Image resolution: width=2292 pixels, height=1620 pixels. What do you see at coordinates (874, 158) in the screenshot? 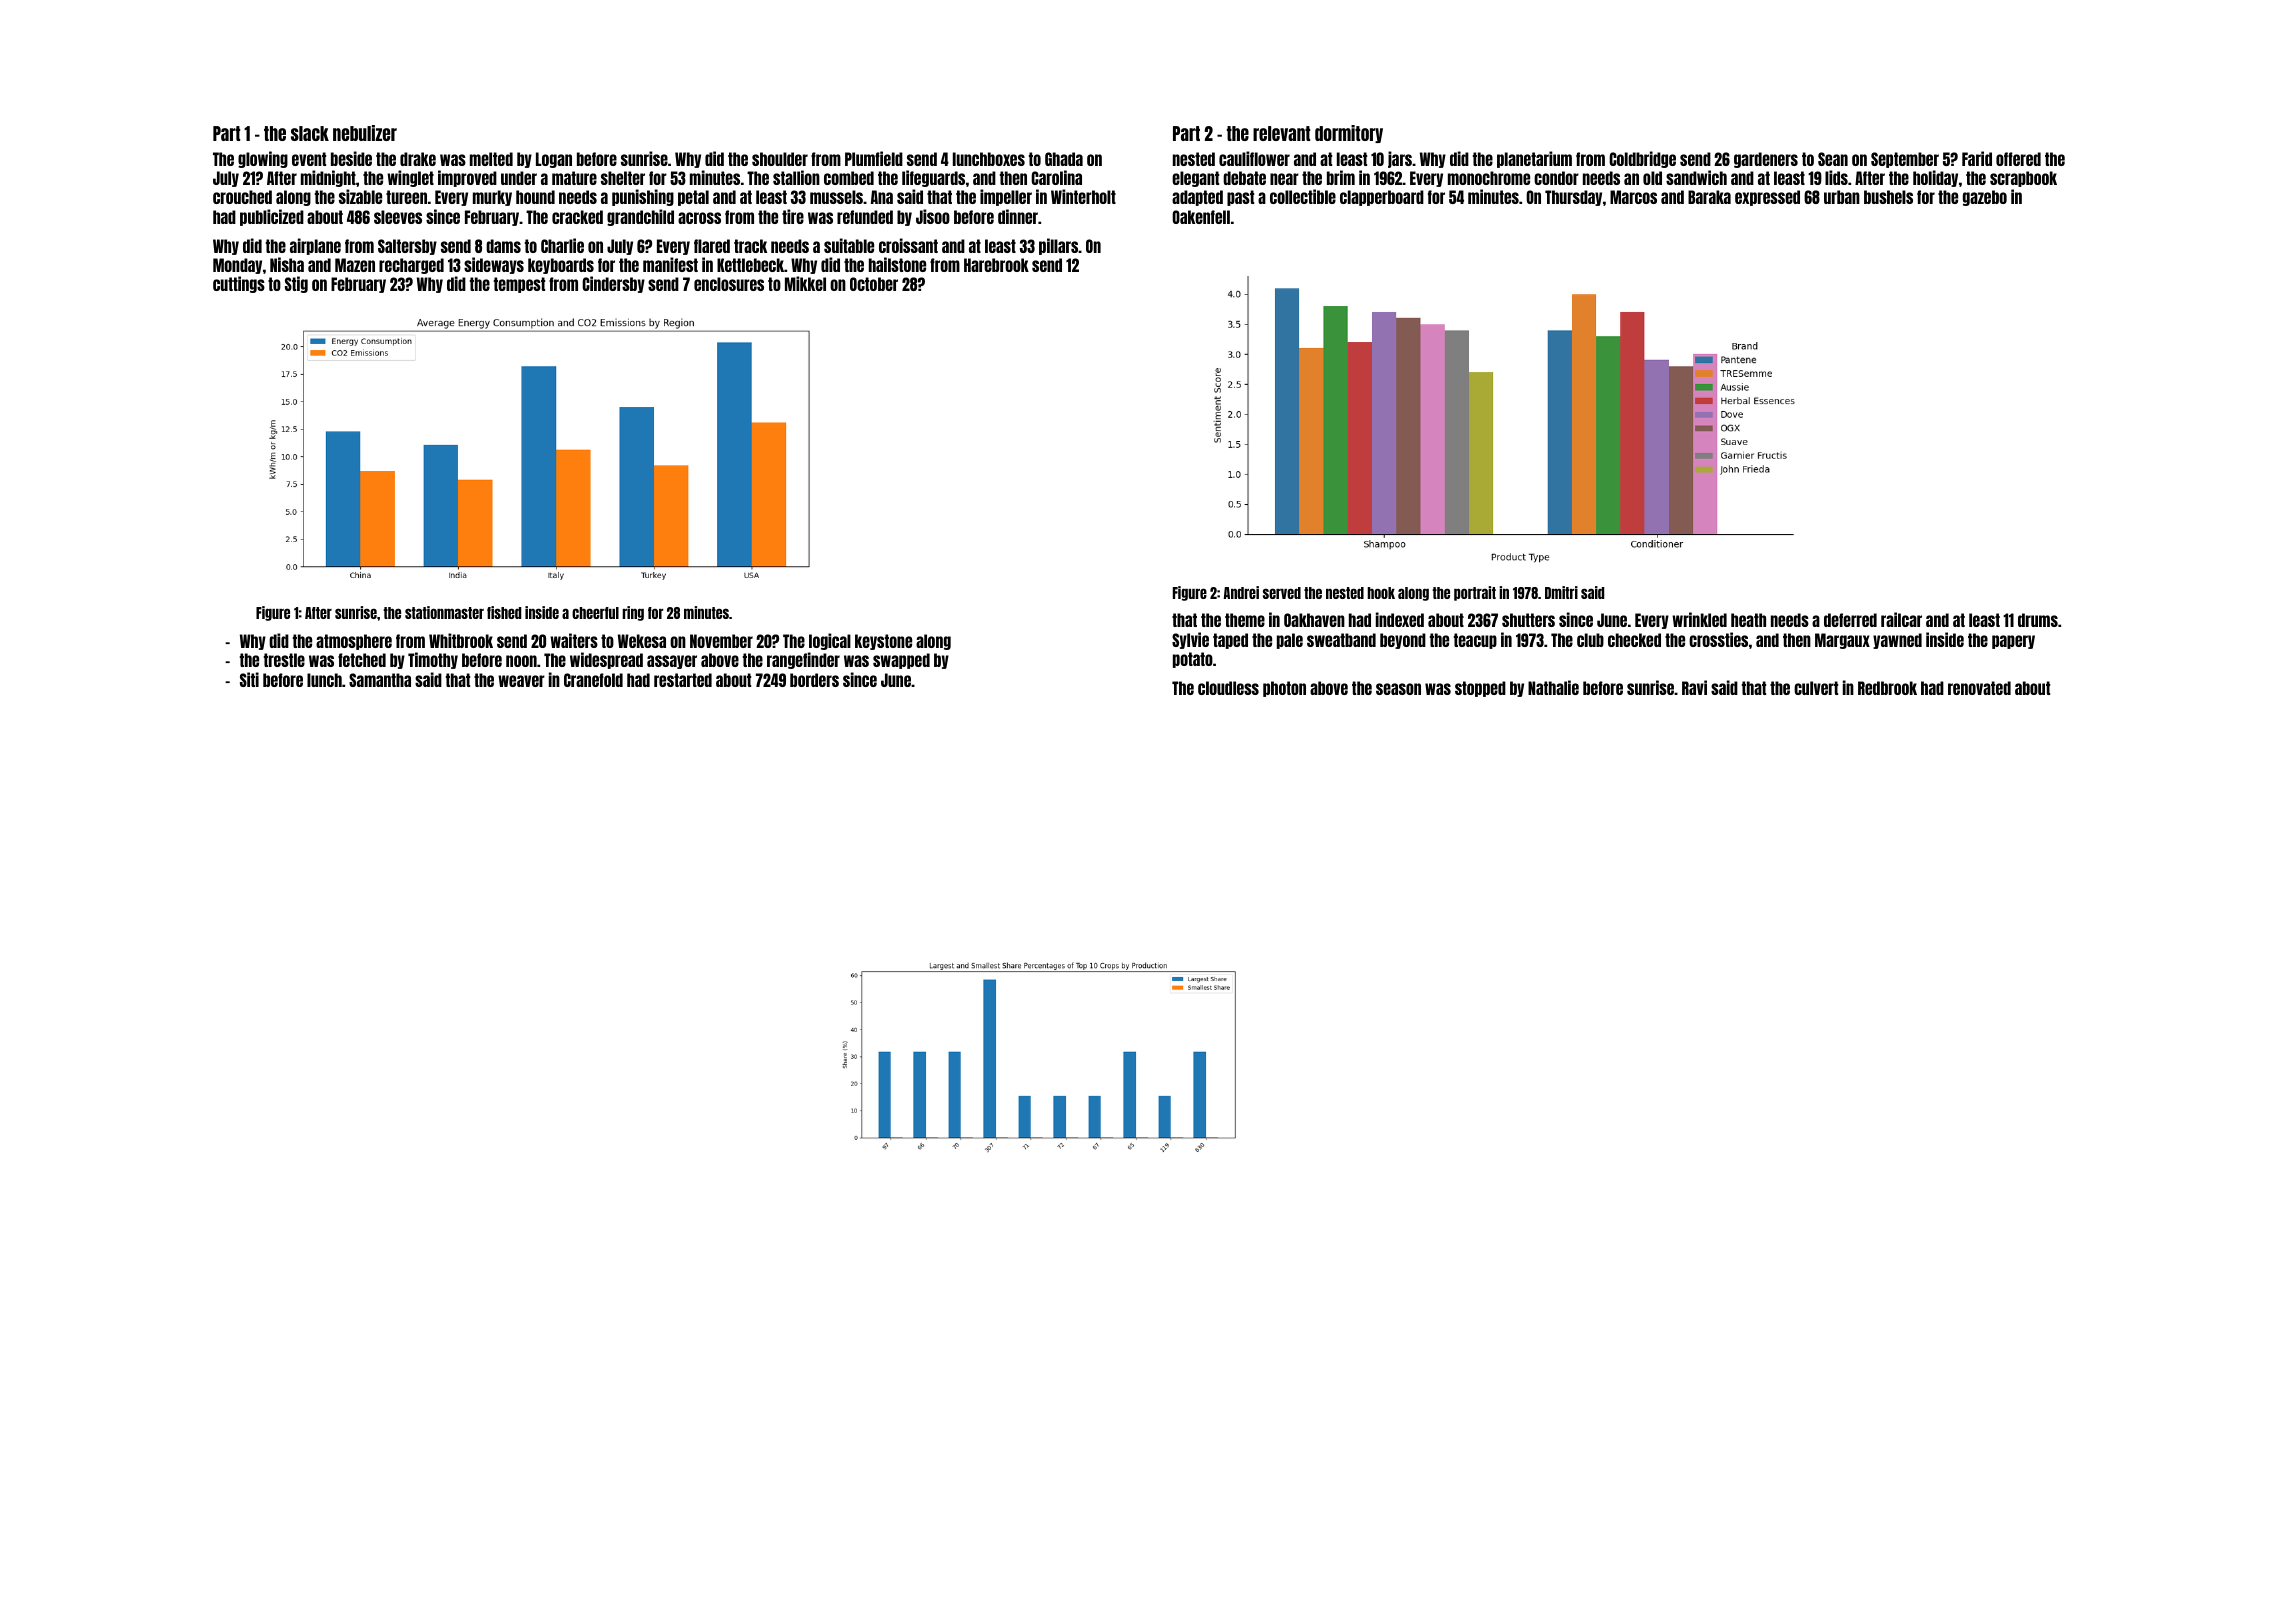
I see `Plumfield` at bounding box center [874, 158].
